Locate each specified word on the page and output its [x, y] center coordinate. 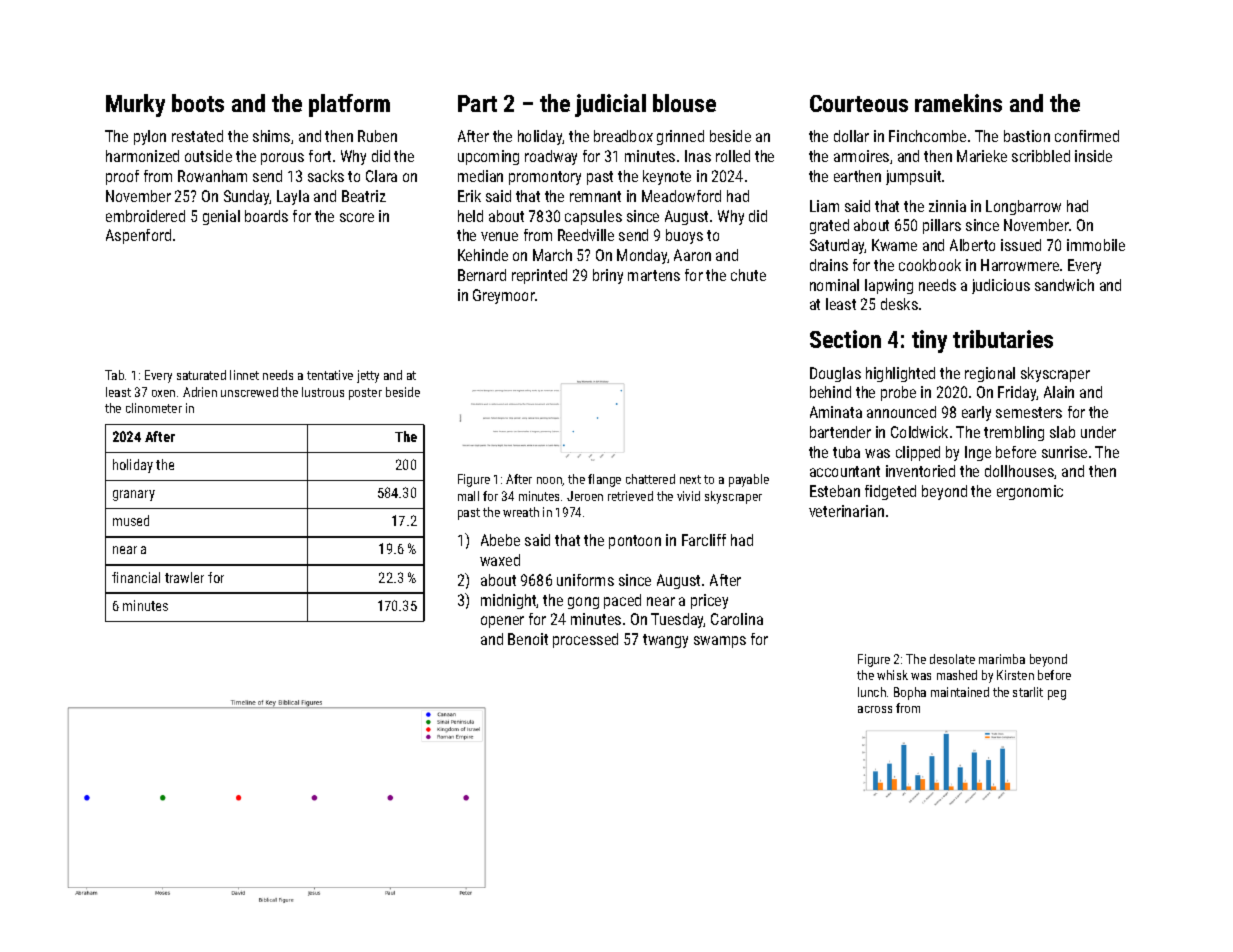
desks [899, 304]
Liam [824, 206]
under [1098, 432]
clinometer [154, 408]
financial [136, 577]
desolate [952, 659]
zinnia [947, 206]
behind [830, 392]
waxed [500, 560]
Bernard [482, 275]
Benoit [528, 639]
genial [221, 217]
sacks [326, 176]
